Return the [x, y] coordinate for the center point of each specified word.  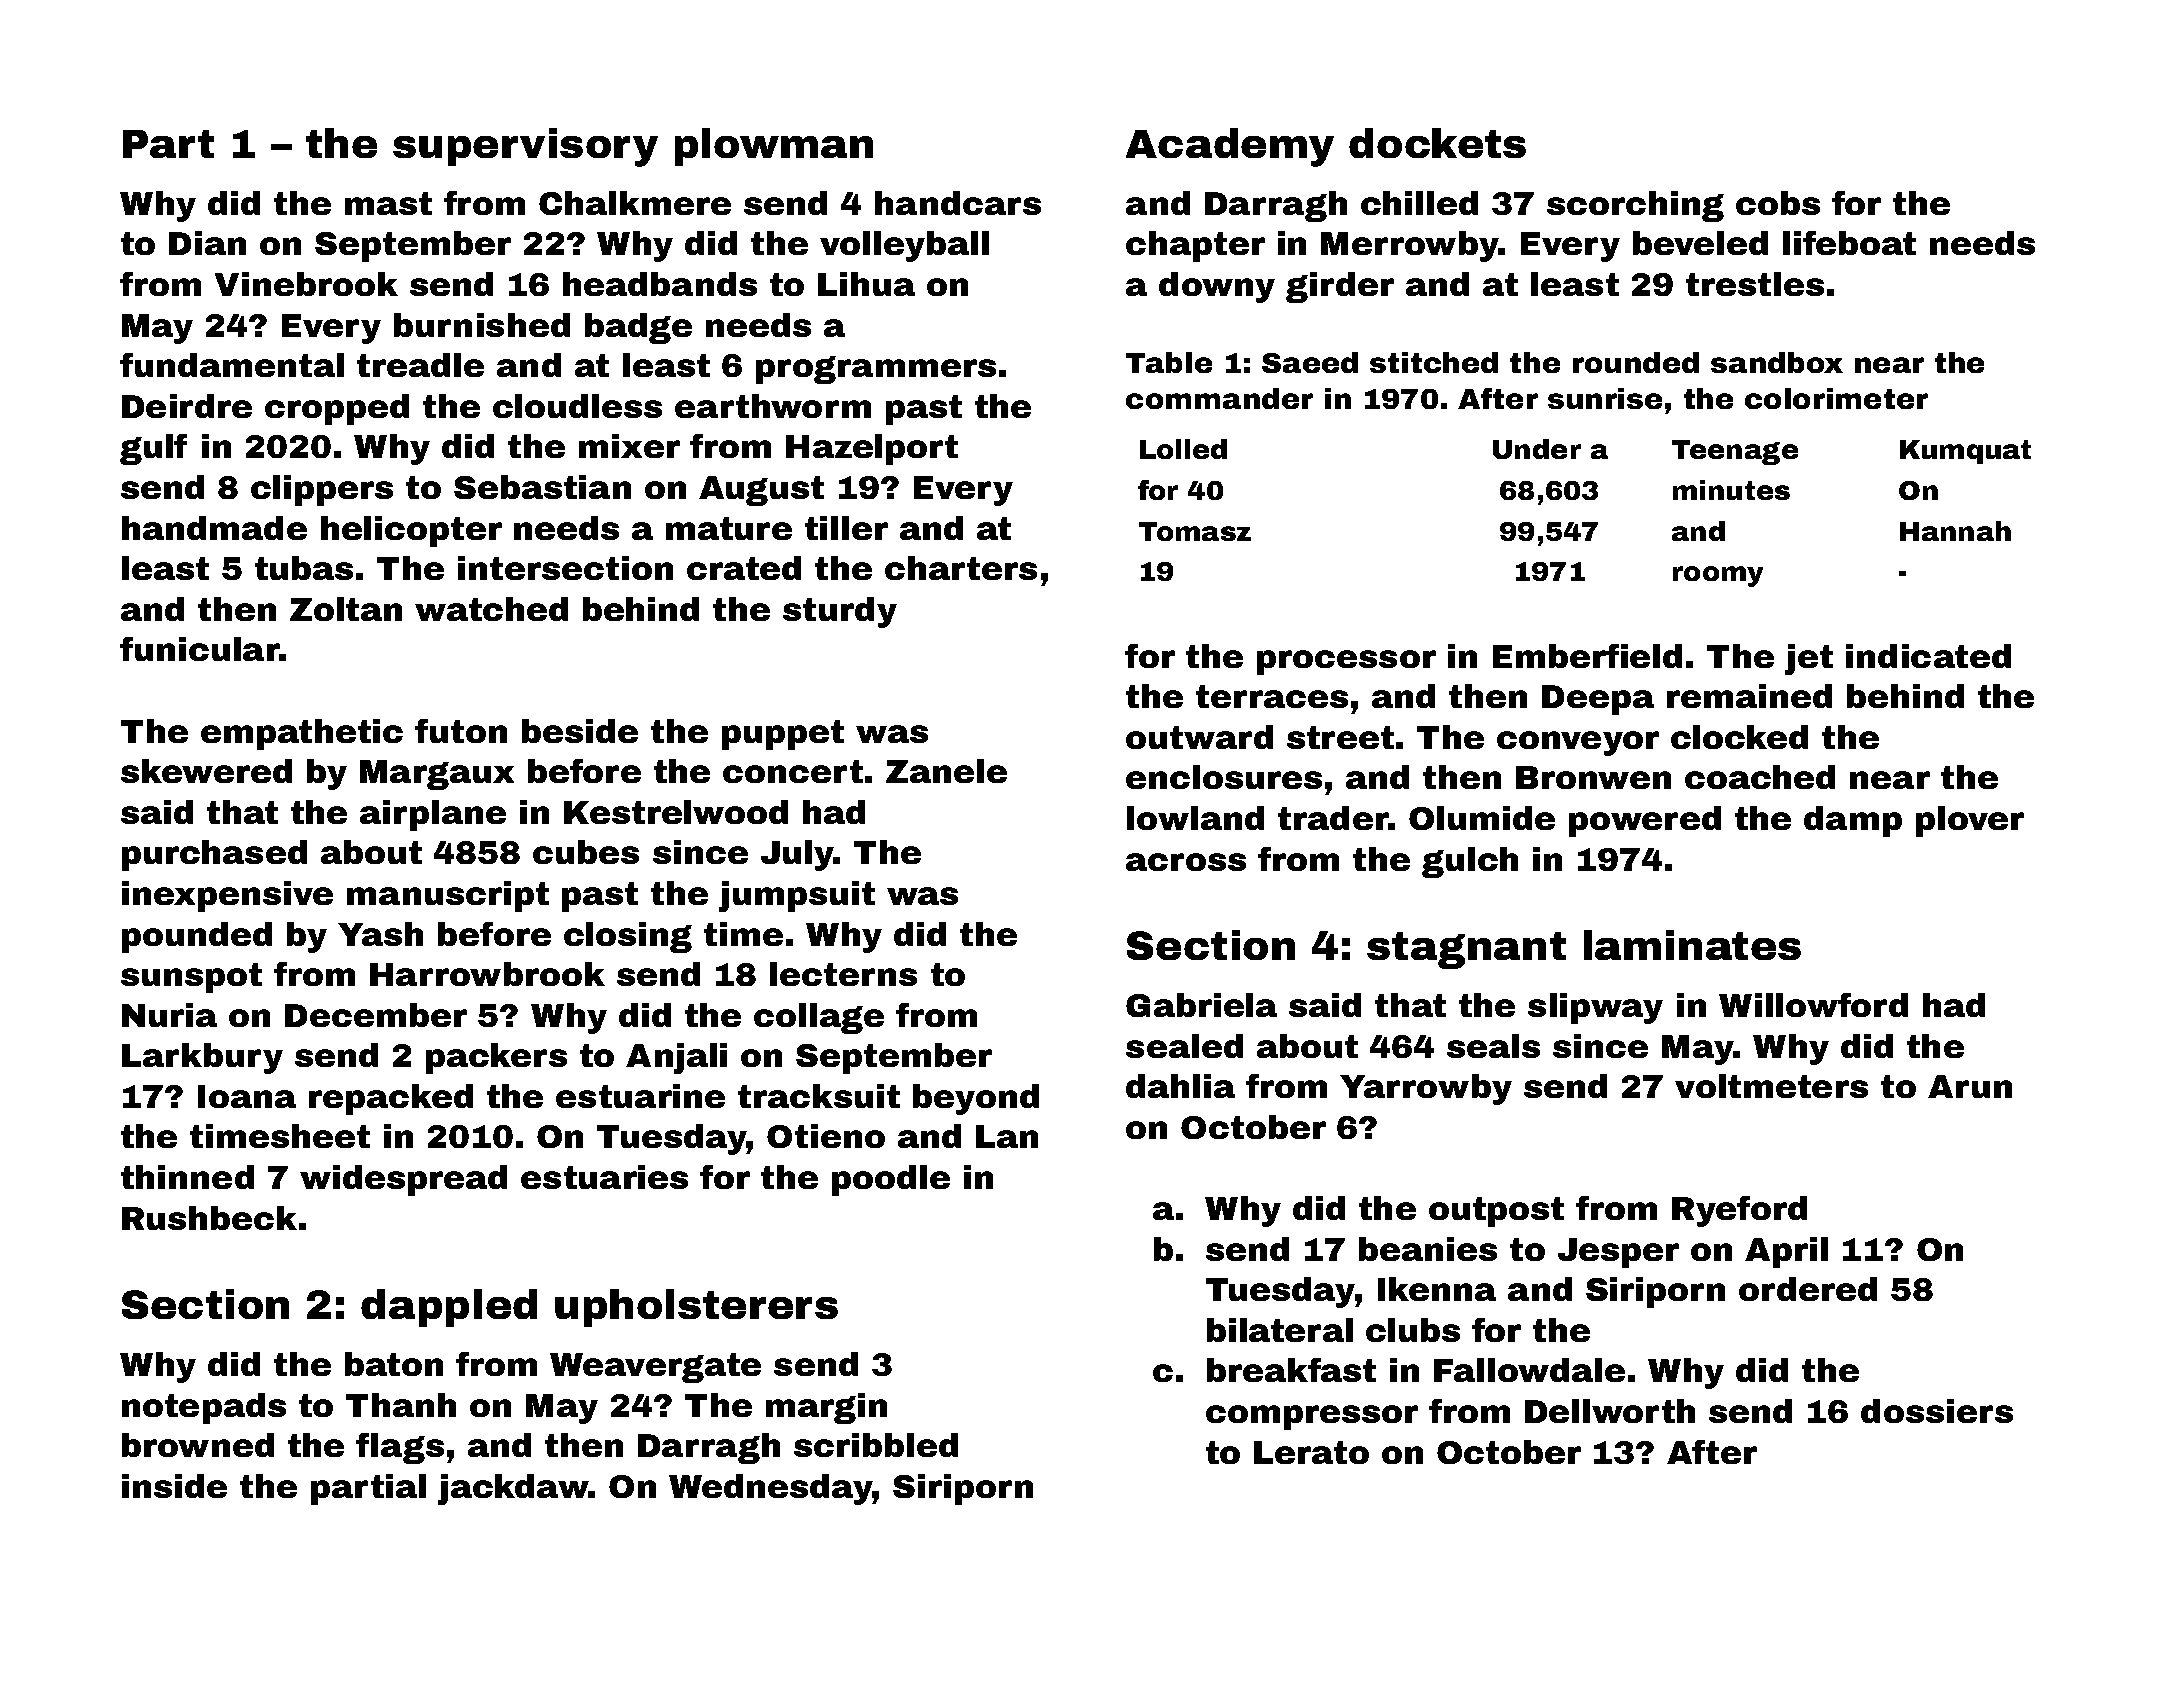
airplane [433, 815]
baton [394, 1364]
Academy [1230, 147]
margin [826, 1408]
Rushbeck [209, 1218]
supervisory [525, 147]
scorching [1635, 206]
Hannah [1955, 531]
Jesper [1618, 1253]
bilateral [1280, 1330]
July [797, 855]
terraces [1272, 696]
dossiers [1937, 1411]
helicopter [411, 531]
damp [1853, 821]
